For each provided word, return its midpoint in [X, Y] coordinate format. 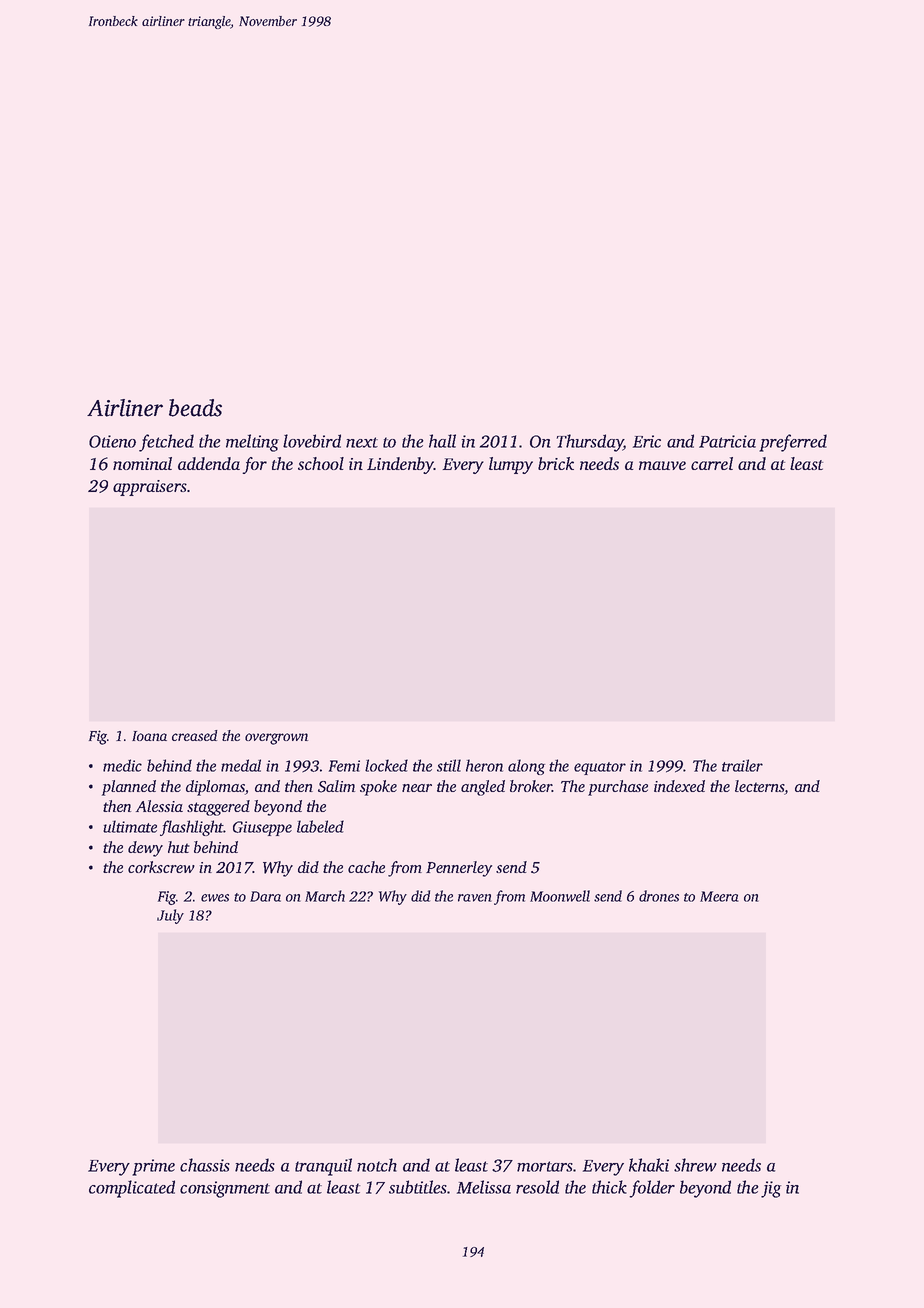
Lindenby [400, 465]
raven [475, 898]
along [526, 767]
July [170, 916]
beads [195, 408]
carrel [712, 463]
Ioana [149, 736]
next [362, 442]
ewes [215, 898]
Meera [719, 896]
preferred [793, 443]
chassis [205, 1165]
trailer [742, 765]
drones [659, 896]
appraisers [150, 488]
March [325, 896]
